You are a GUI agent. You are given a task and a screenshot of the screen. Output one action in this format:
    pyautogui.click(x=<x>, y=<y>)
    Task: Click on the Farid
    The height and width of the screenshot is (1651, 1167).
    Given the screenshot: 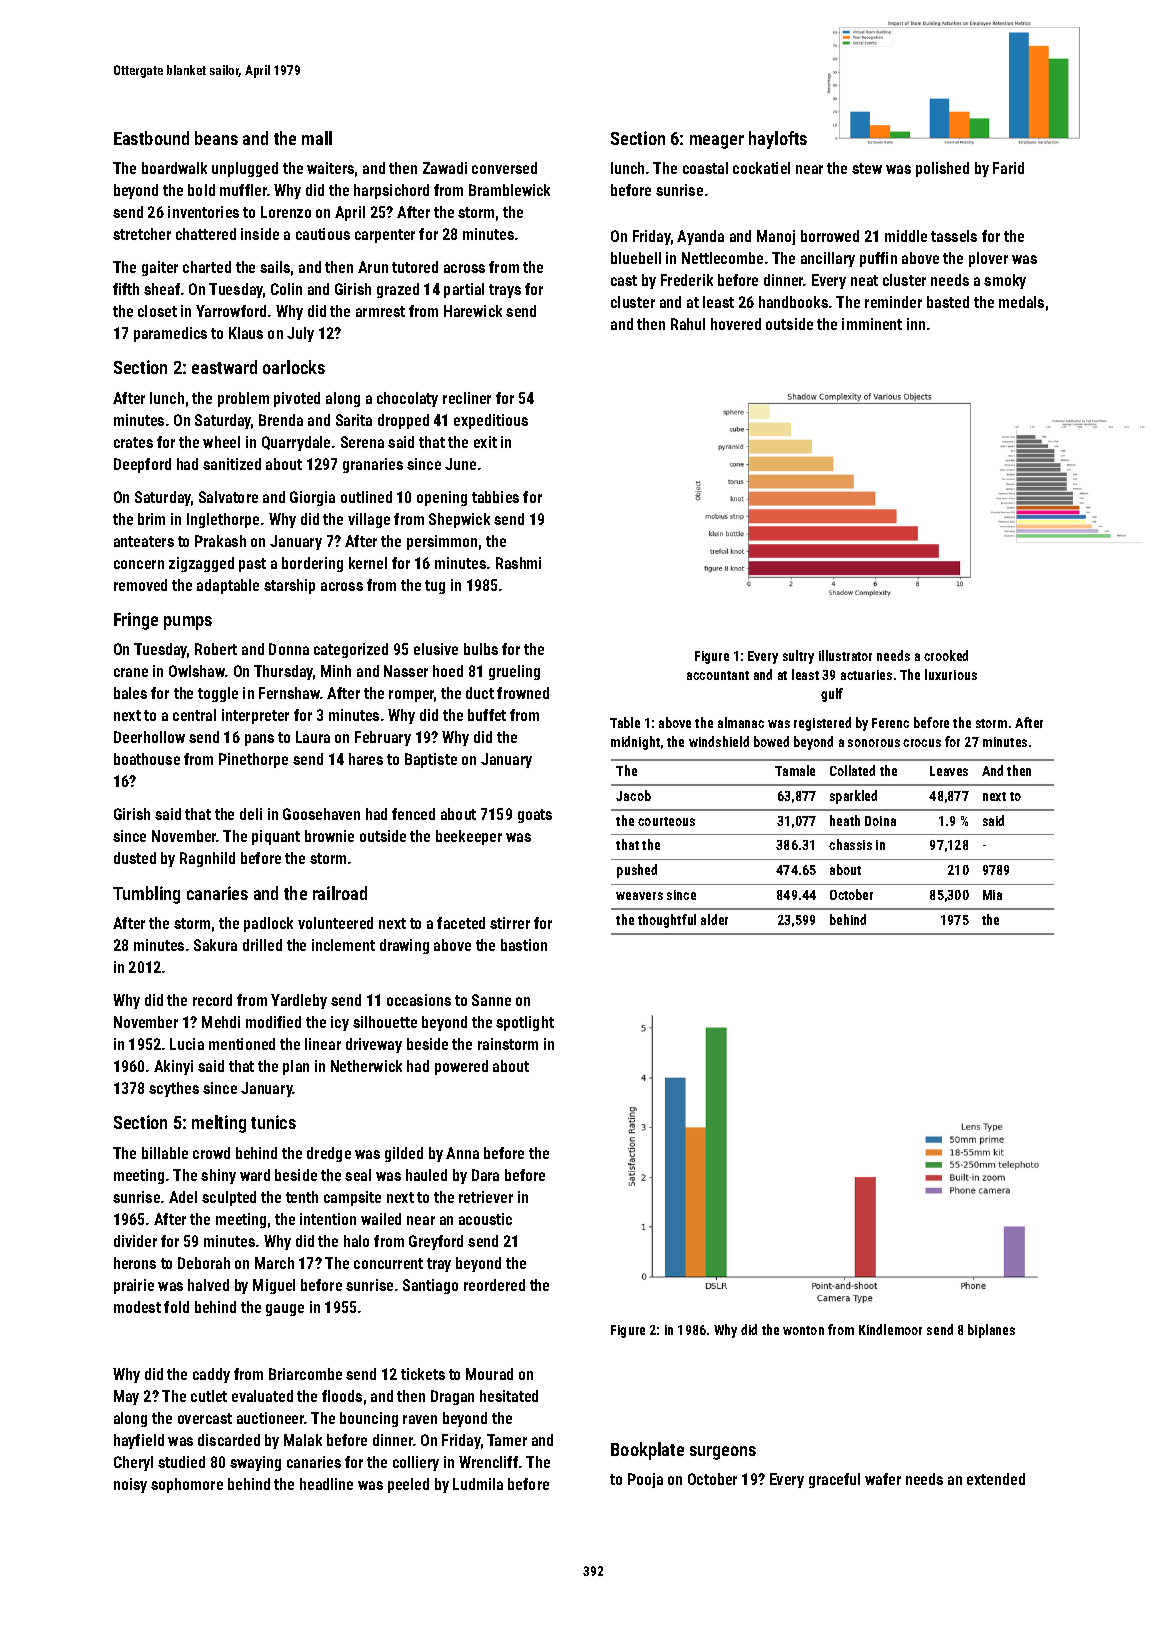 What is the action you would take?
    pyautogui.click(x=1008, y=168)
